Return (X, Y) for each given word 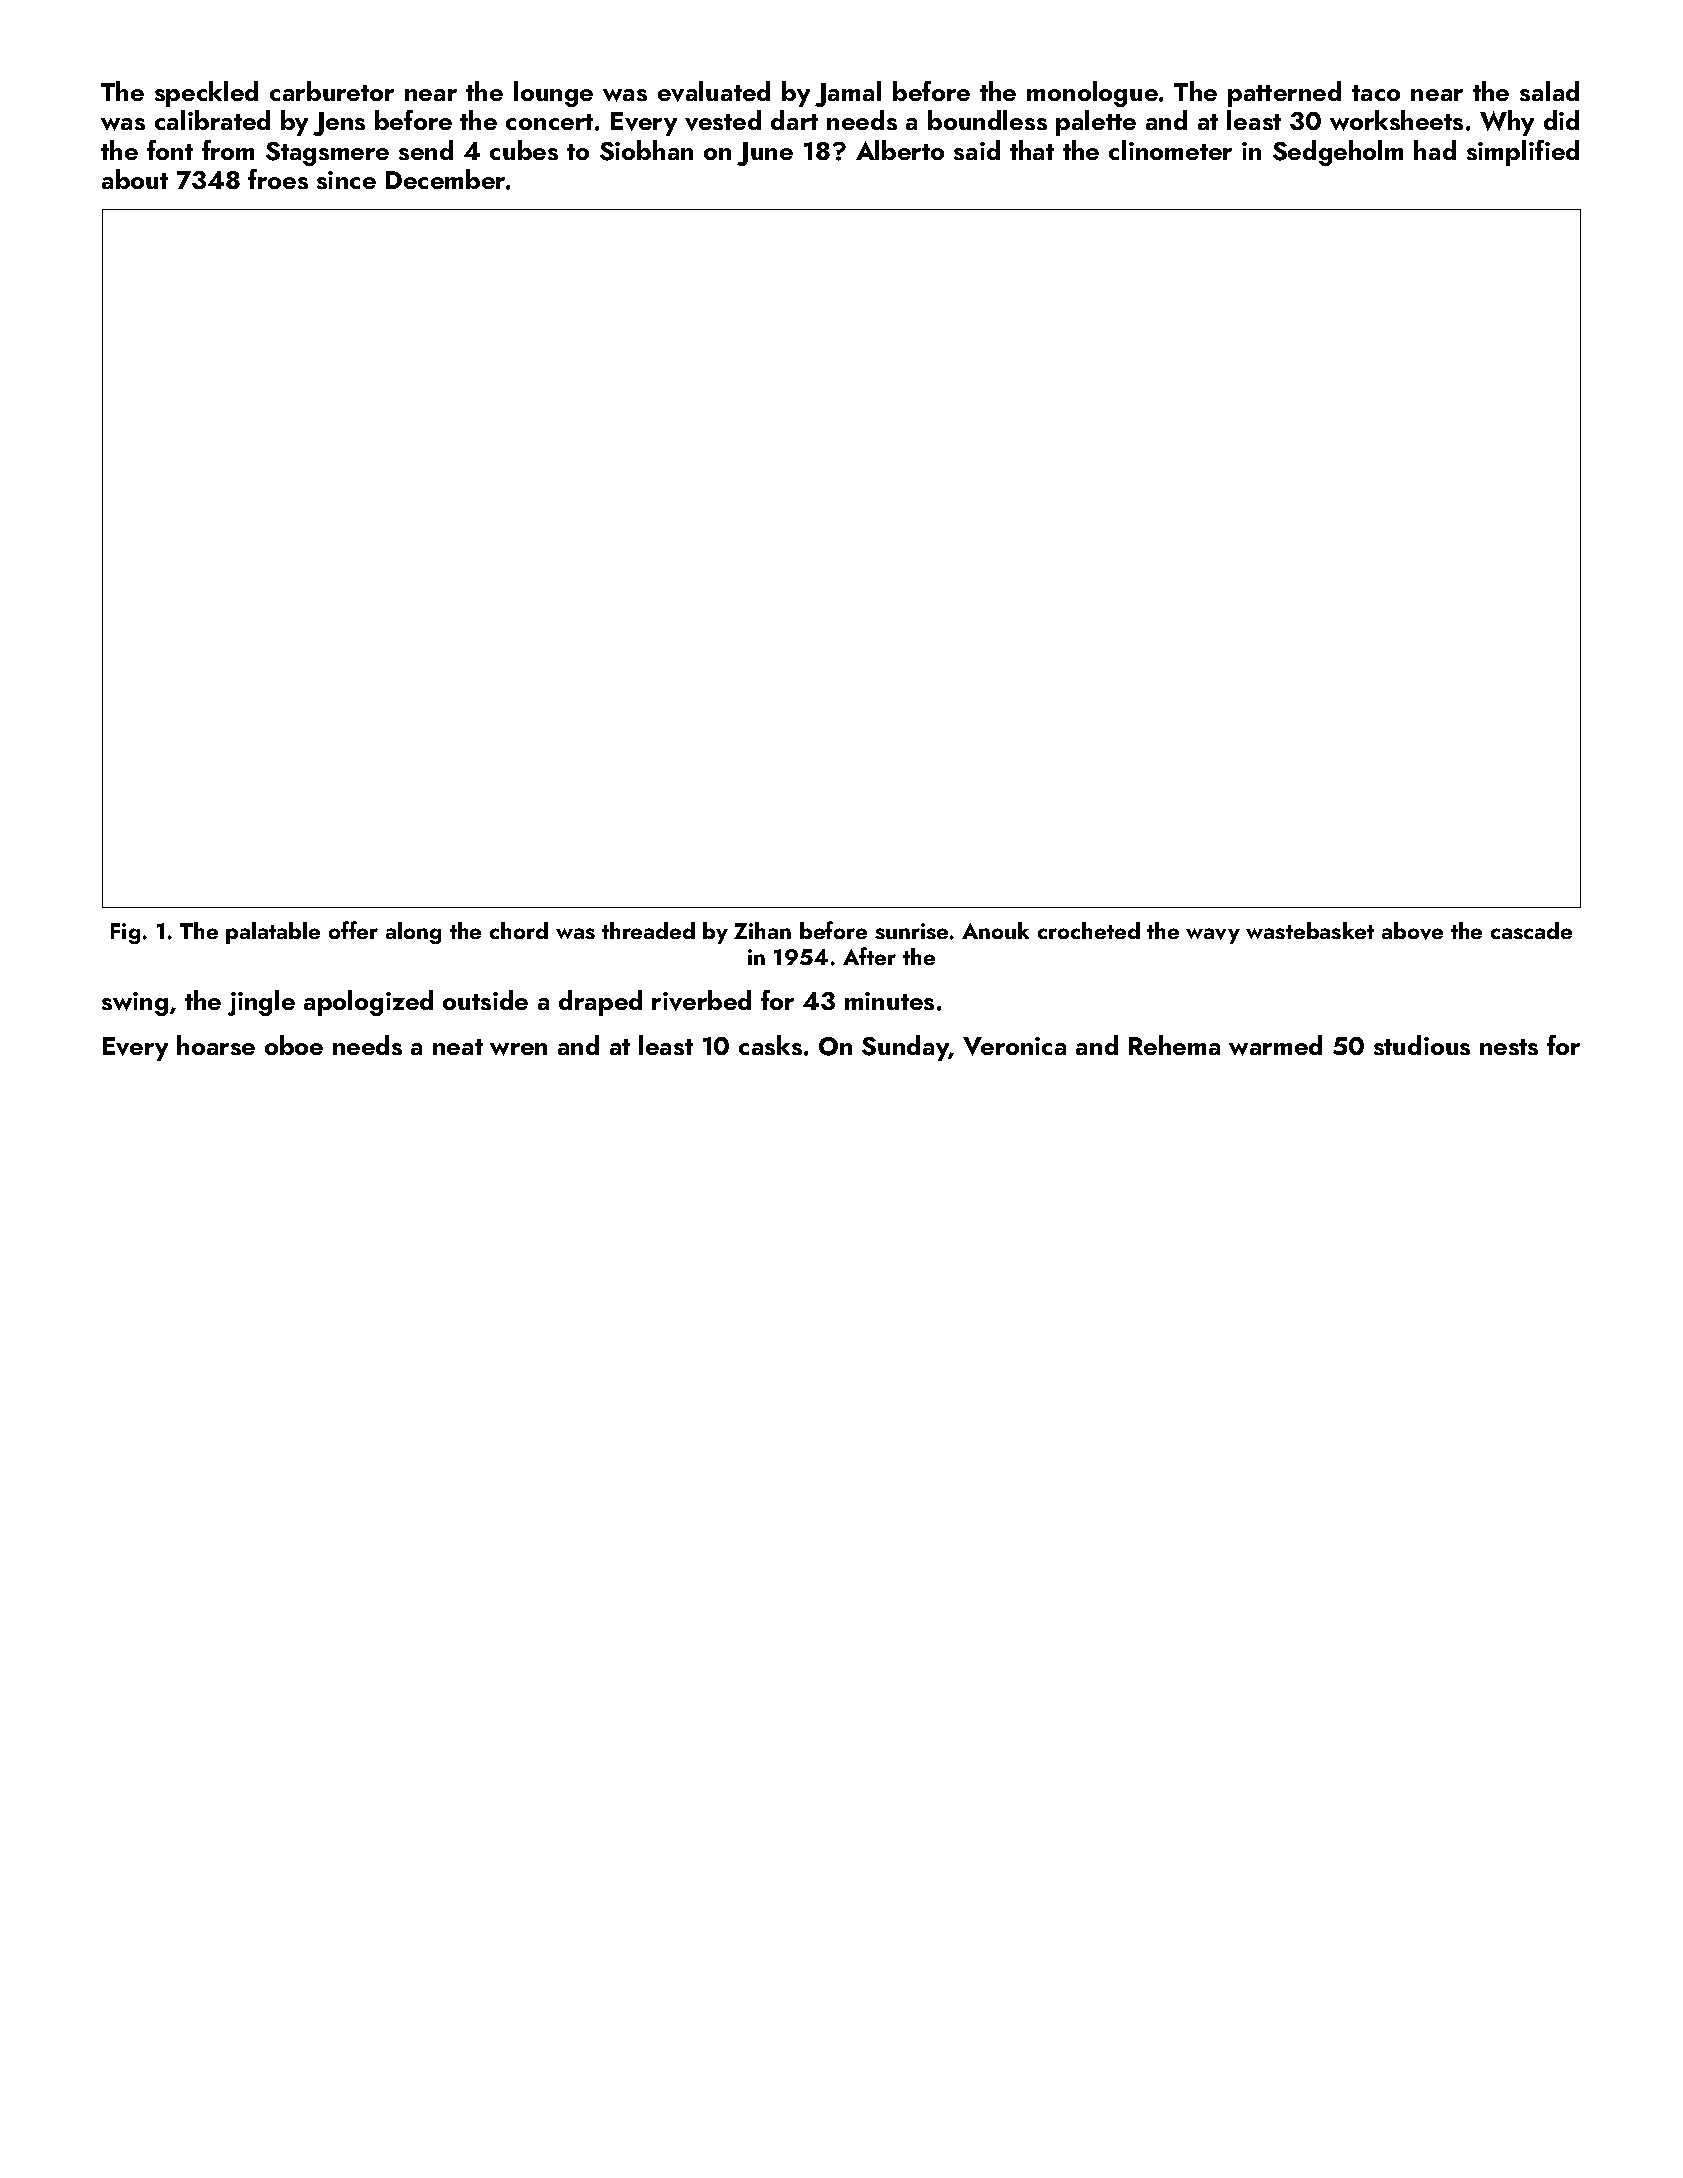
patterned (1284, 94)
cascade (1531, 930)
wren (518, 1049)
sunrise (911, 931)
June (765, 154)
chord (519, 930)
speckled (206, 94)
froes (278, 179)
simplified (1523, 153)
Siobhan (646, 150)
